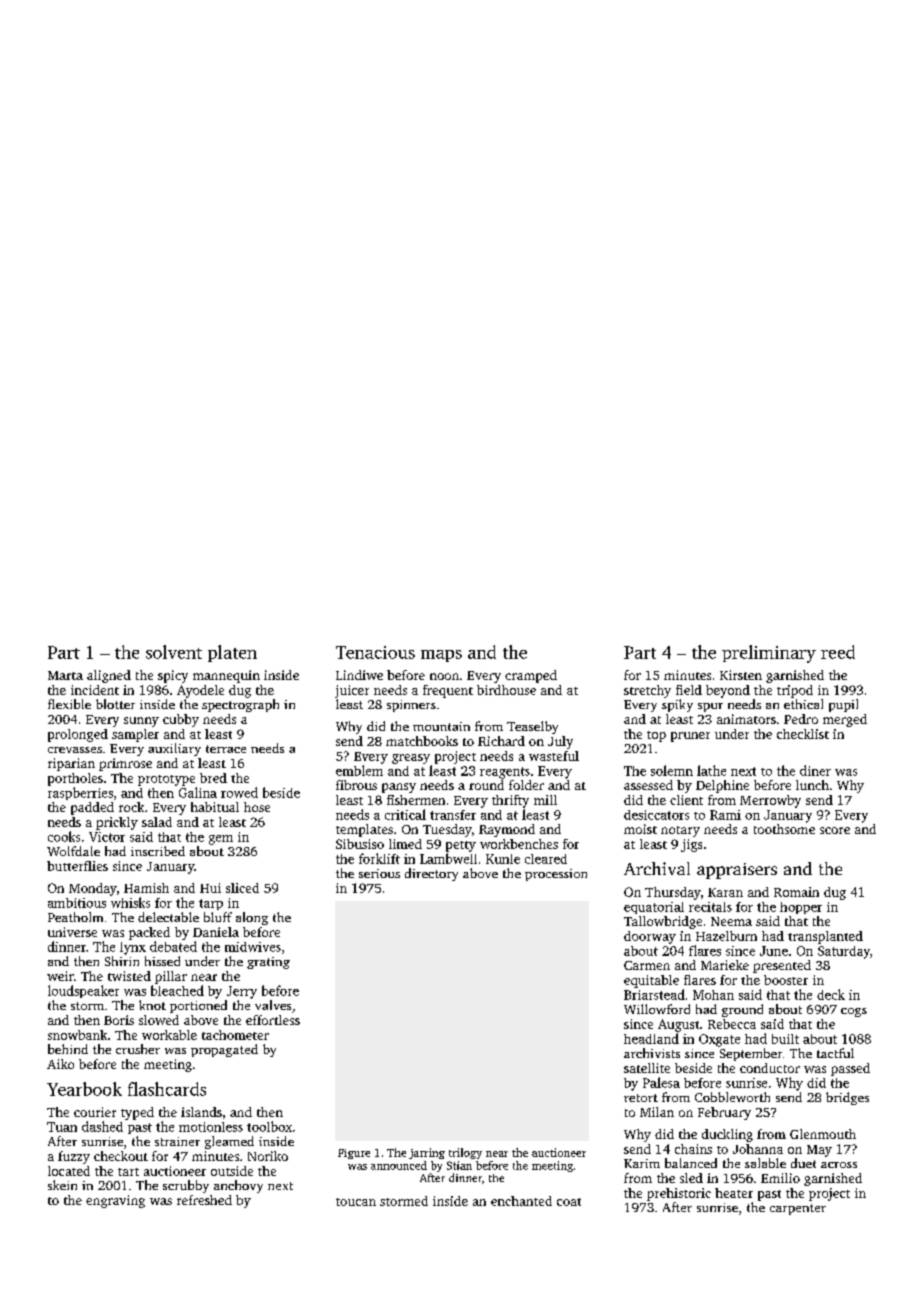 This screenshot has width=924, height=1308. What do you see at coordinates (235, 1035) in the screenshot?
I see `tachometer` at bounding box center [235, 1035].
